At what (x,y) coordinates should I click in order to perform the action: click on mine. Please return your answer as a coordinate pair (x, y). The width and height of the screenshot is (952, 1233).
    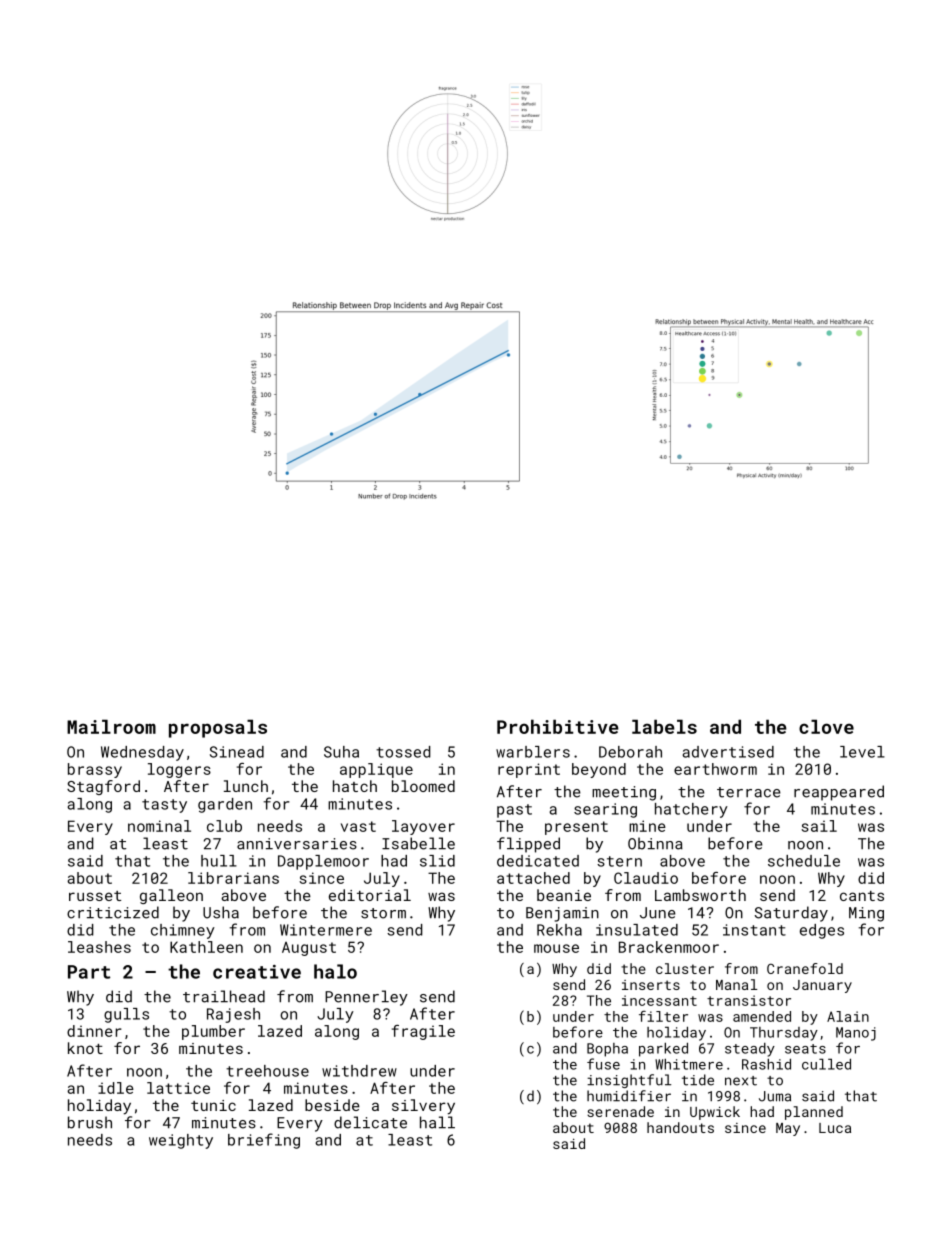
    Looking at the image, I should click on (647, 826).
